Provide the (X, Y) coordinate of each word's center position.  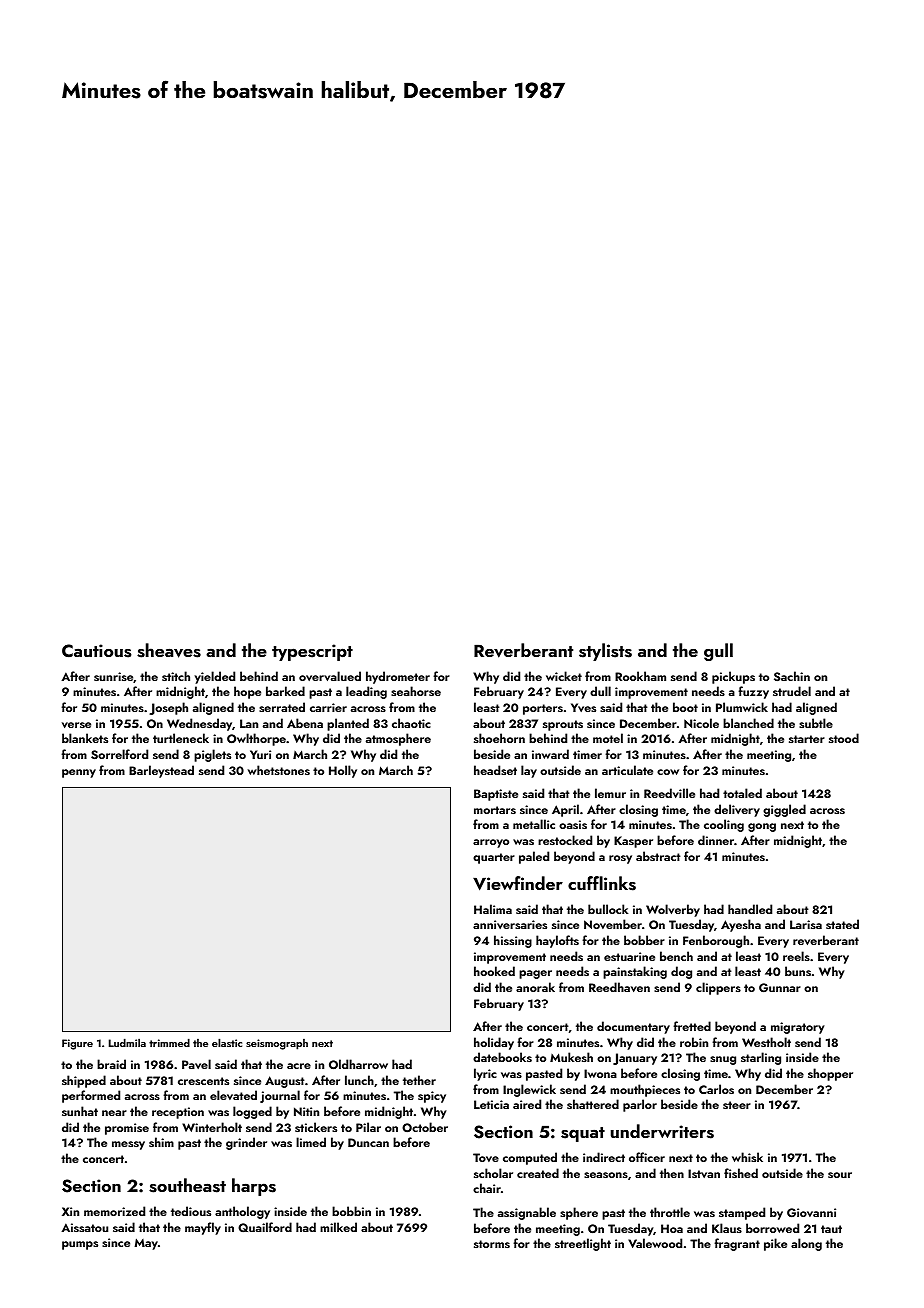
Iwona (600, 1073)
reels (796, 956)
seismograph (277, 1044)
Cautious (97, 651)
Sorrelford (119, 754)
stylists (605, 652)
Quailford (265, 1227)
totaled (742, 793)
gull (718, 652)
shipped (84, 1081)
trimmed (169, 1042)
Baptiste (496, 795)
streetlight (583, 1244)
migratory (798, 1028)
